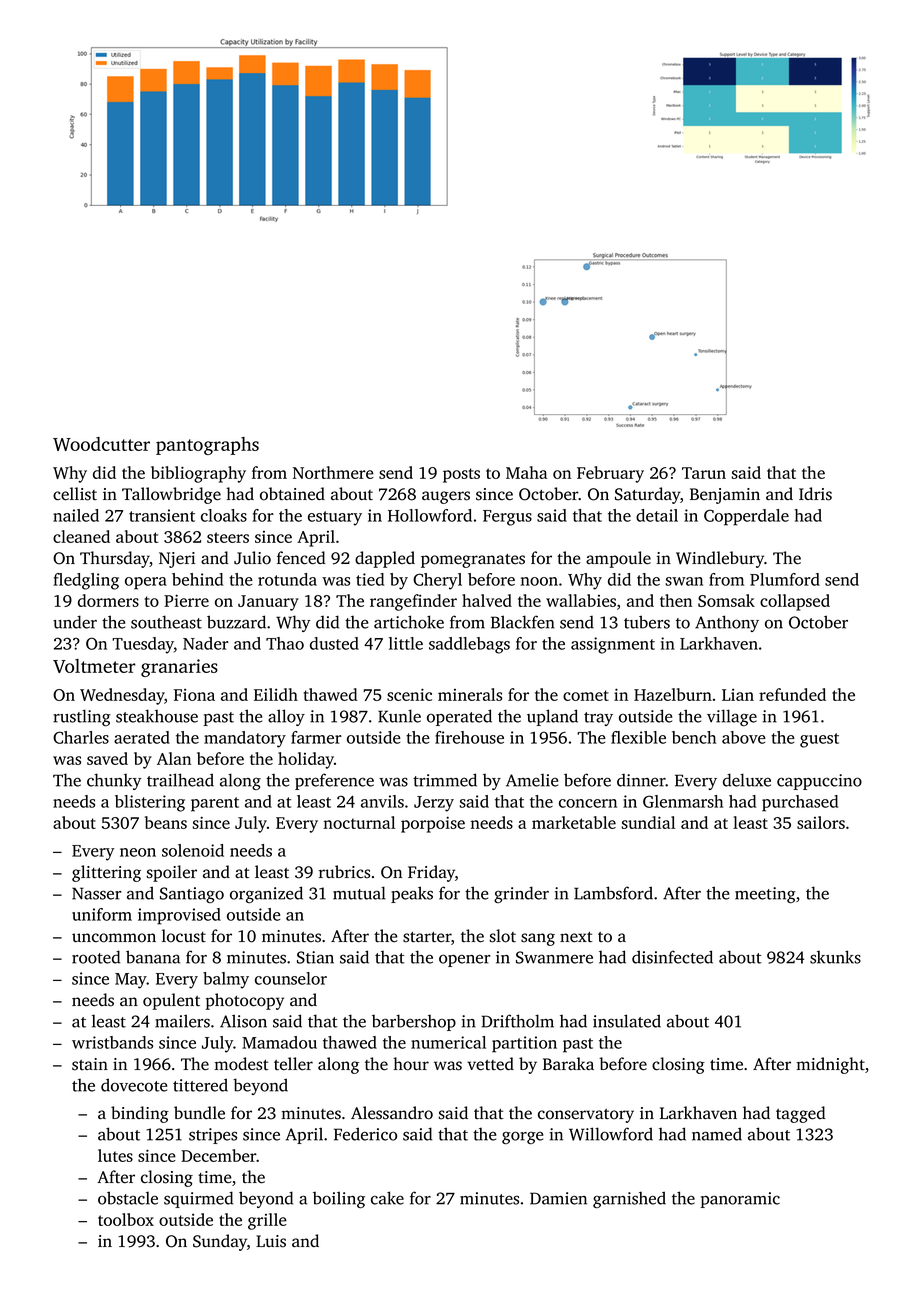 This page has height=1311, width=924. What do you see at coordinates (213, 1136) in the page?
I see `stripes` at bounding box center [213, 1136].
